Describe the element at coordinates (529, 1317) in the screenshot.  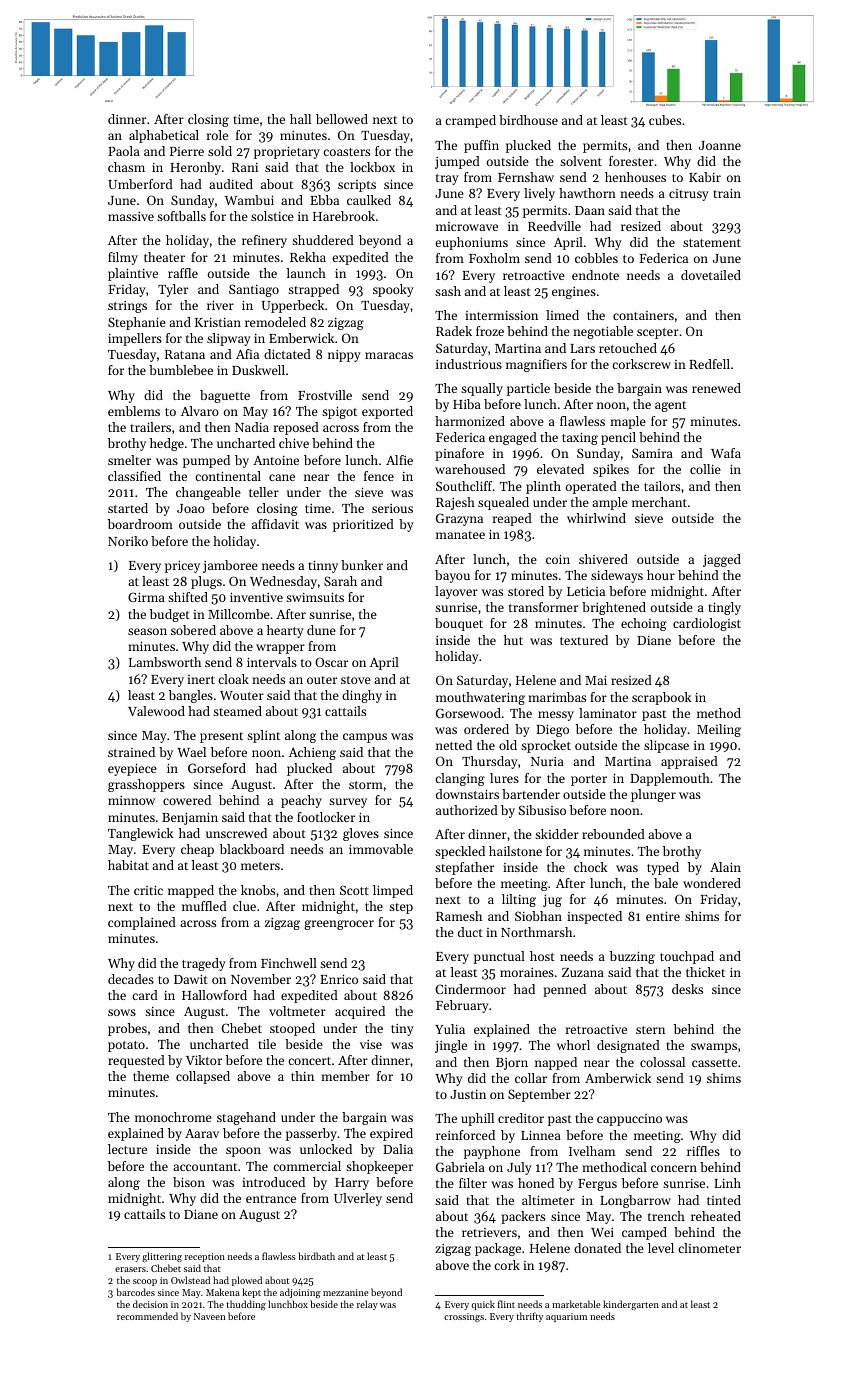
I see `thrifty` at that location.
